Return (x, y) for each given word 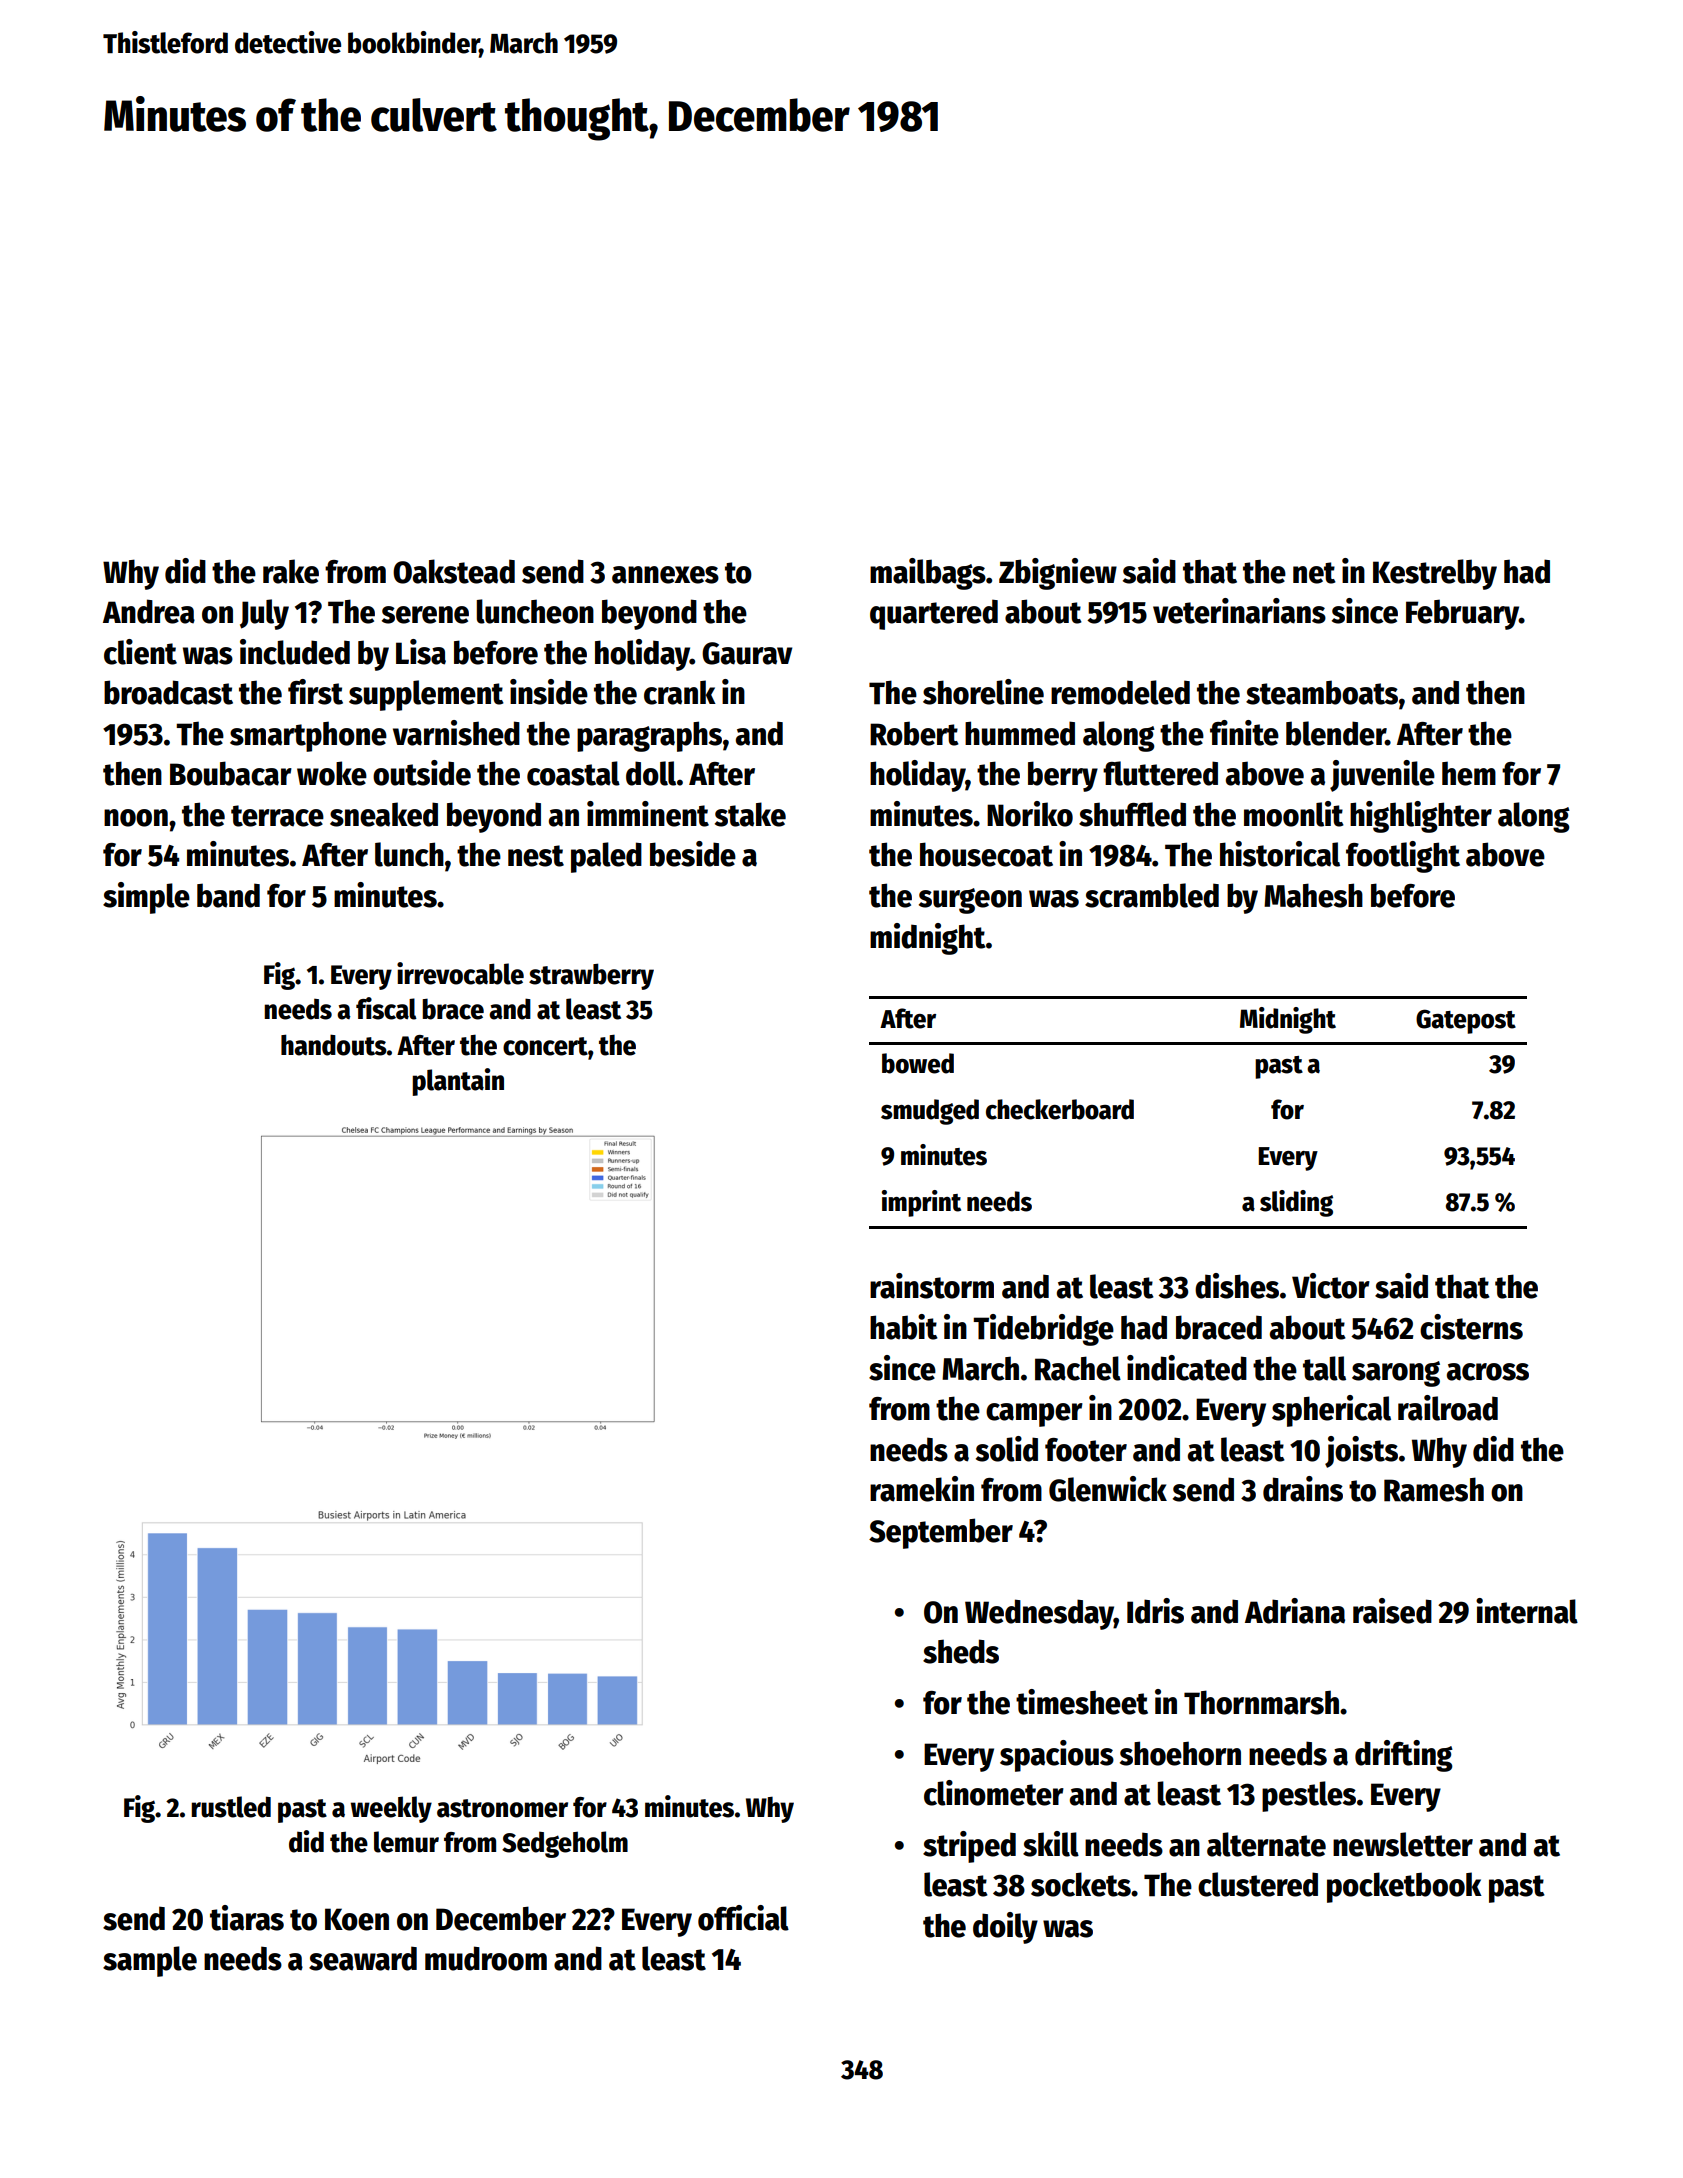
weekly (391, 1809)
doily (1005, 1928)
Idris (1155, 1611)
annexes (665, 575)
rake (291, 571)
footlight (1403, 857)
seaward (363, 1958)
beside (693, 854)
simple (146, 898)
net (1314, 573)
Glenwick (1108, 1489)
